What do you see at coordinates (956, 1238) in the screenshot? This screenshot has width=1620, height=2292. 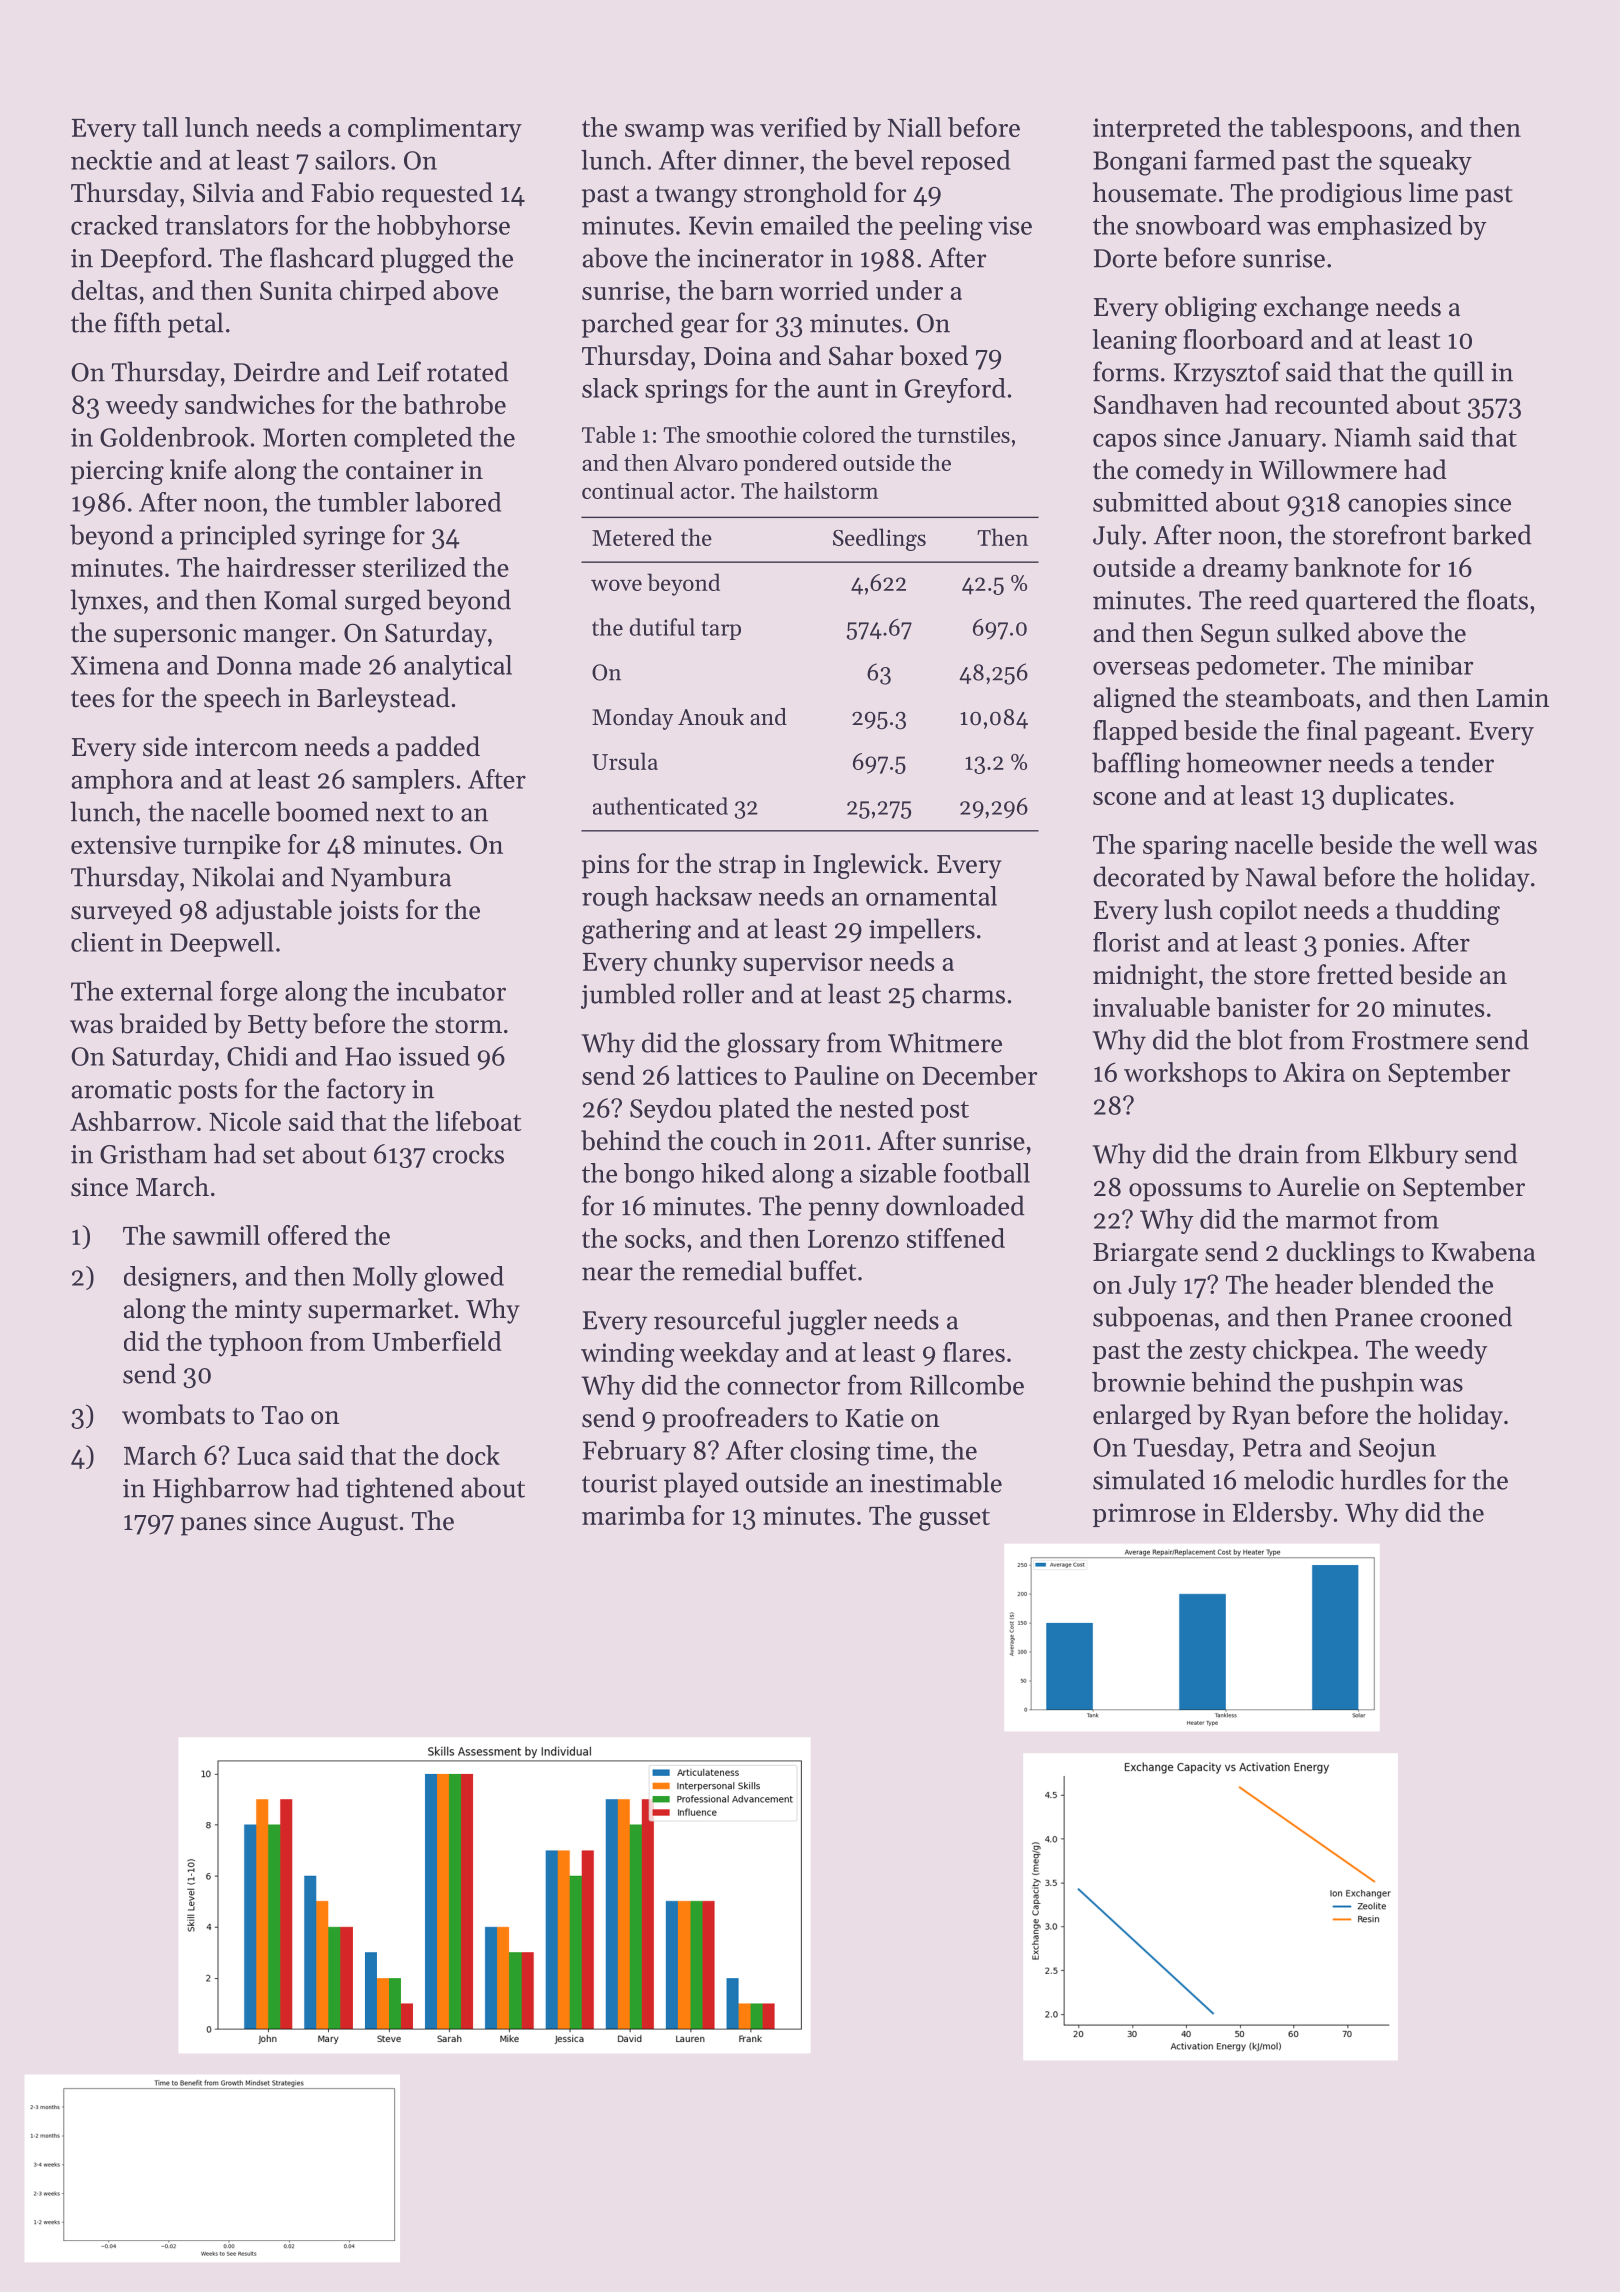 I see `stiffened` at bounding box center [956, 1238].
